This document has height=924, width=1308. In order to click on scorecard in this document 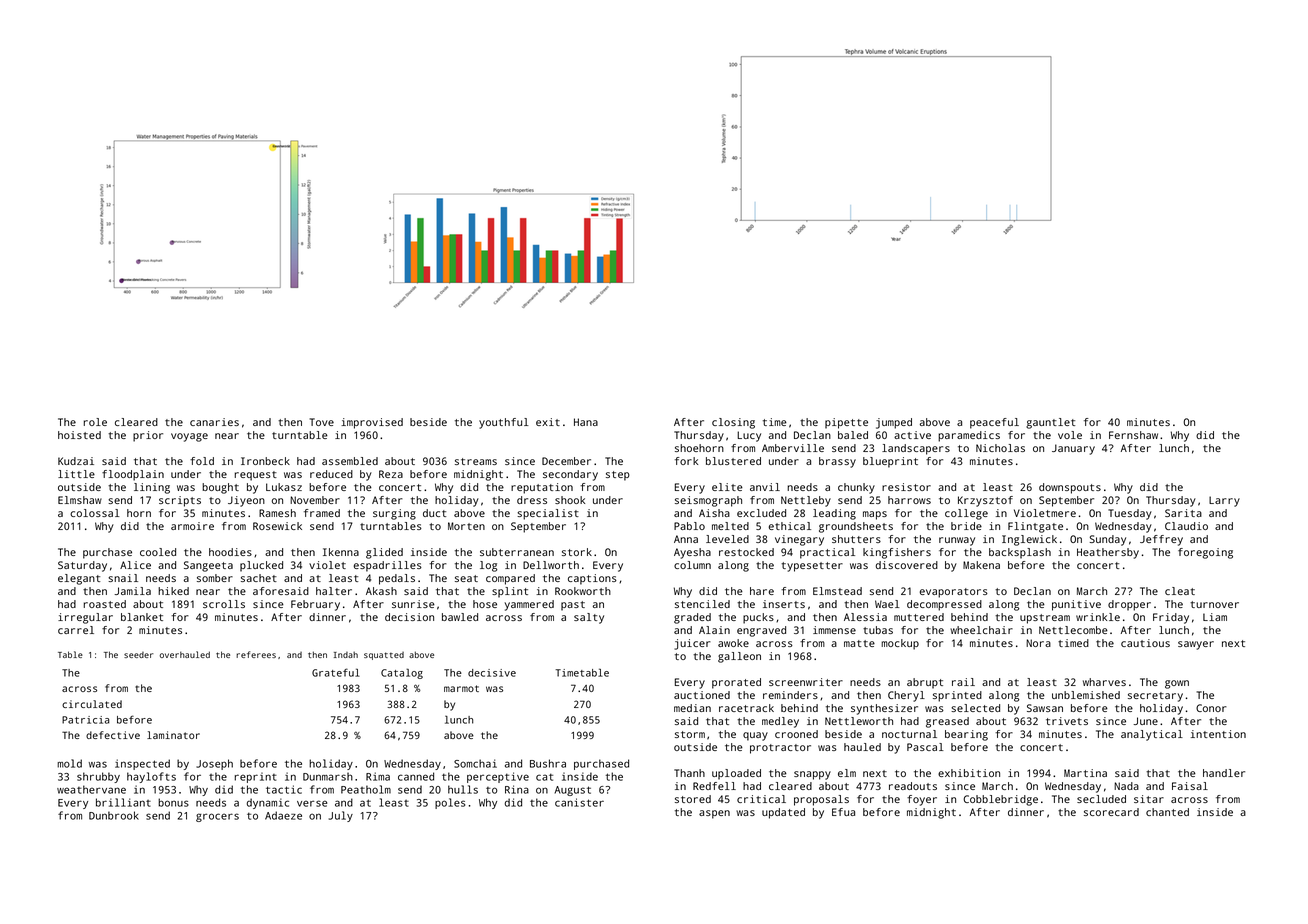, I will do `click(1111, 812)`.
